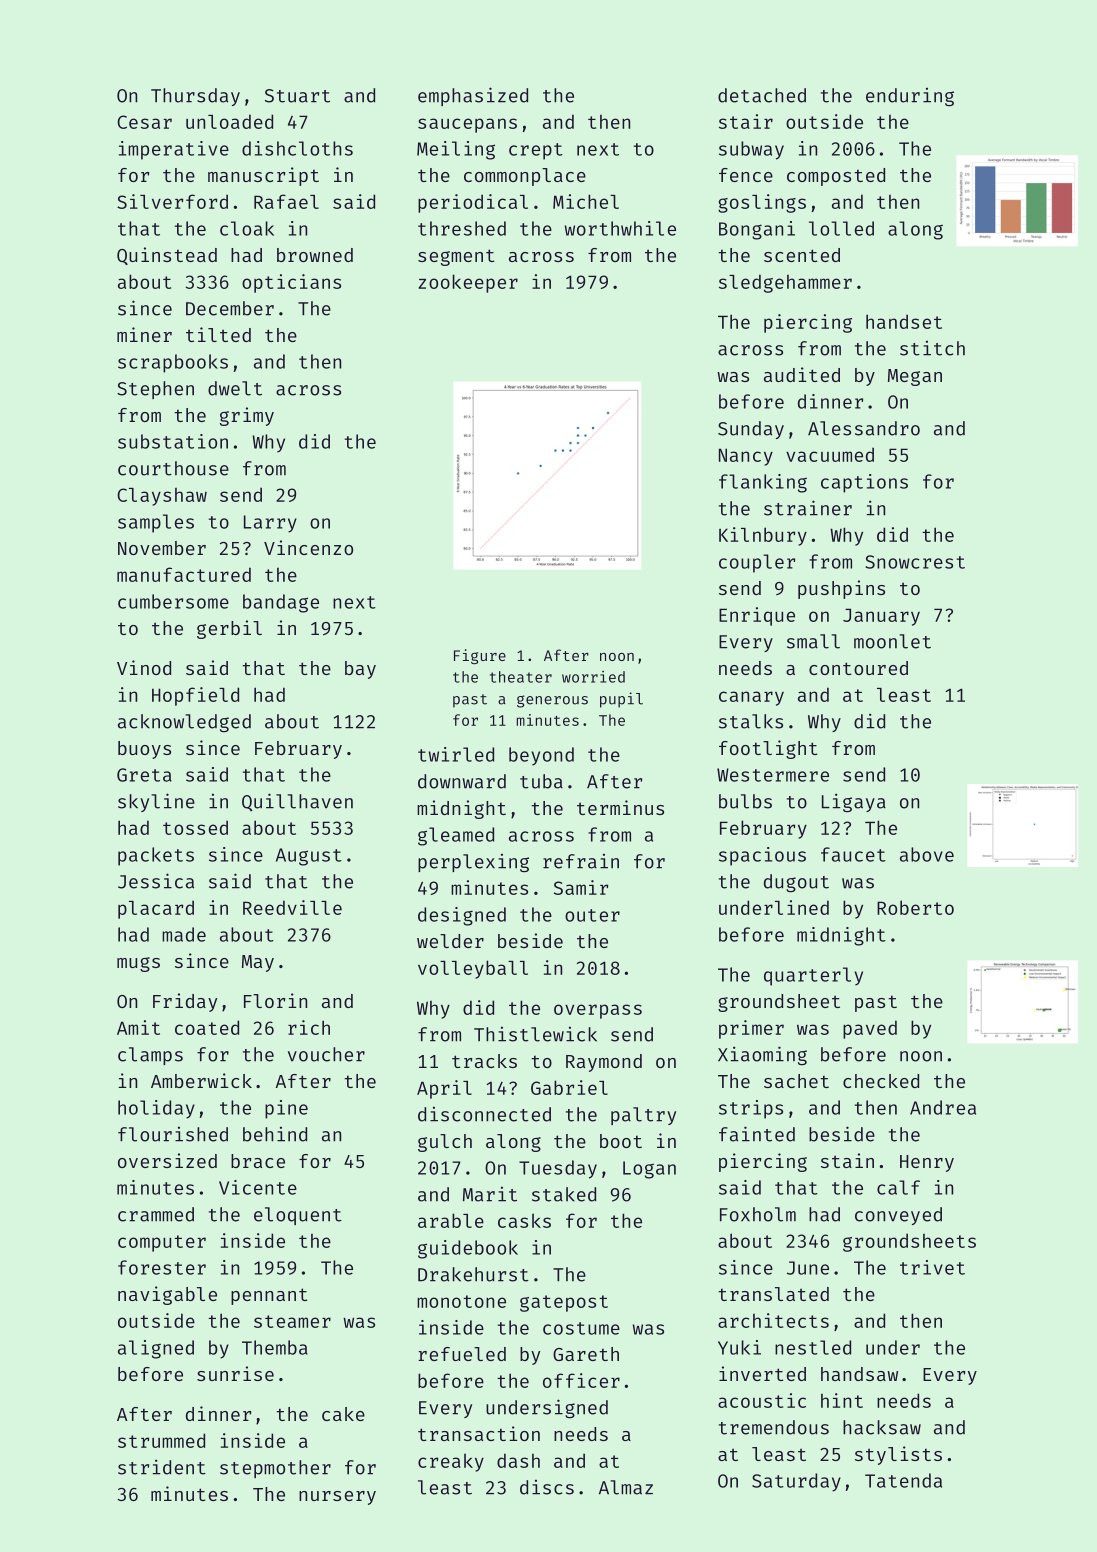  Describe the element at coordinates (751, 150) in the image. I see `subway` at that location.
